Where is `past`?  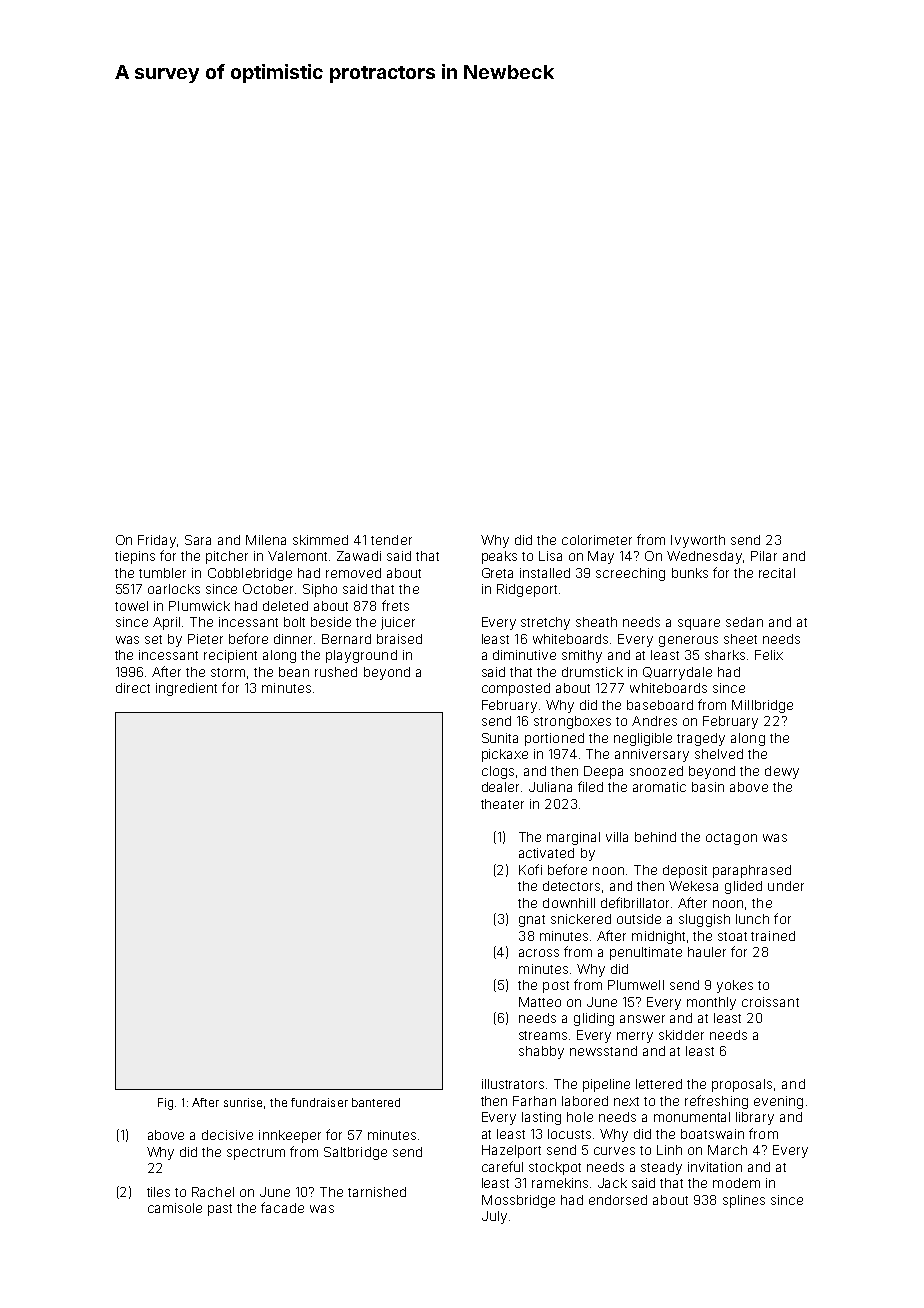
past is located at coordinates (220, 1210).
